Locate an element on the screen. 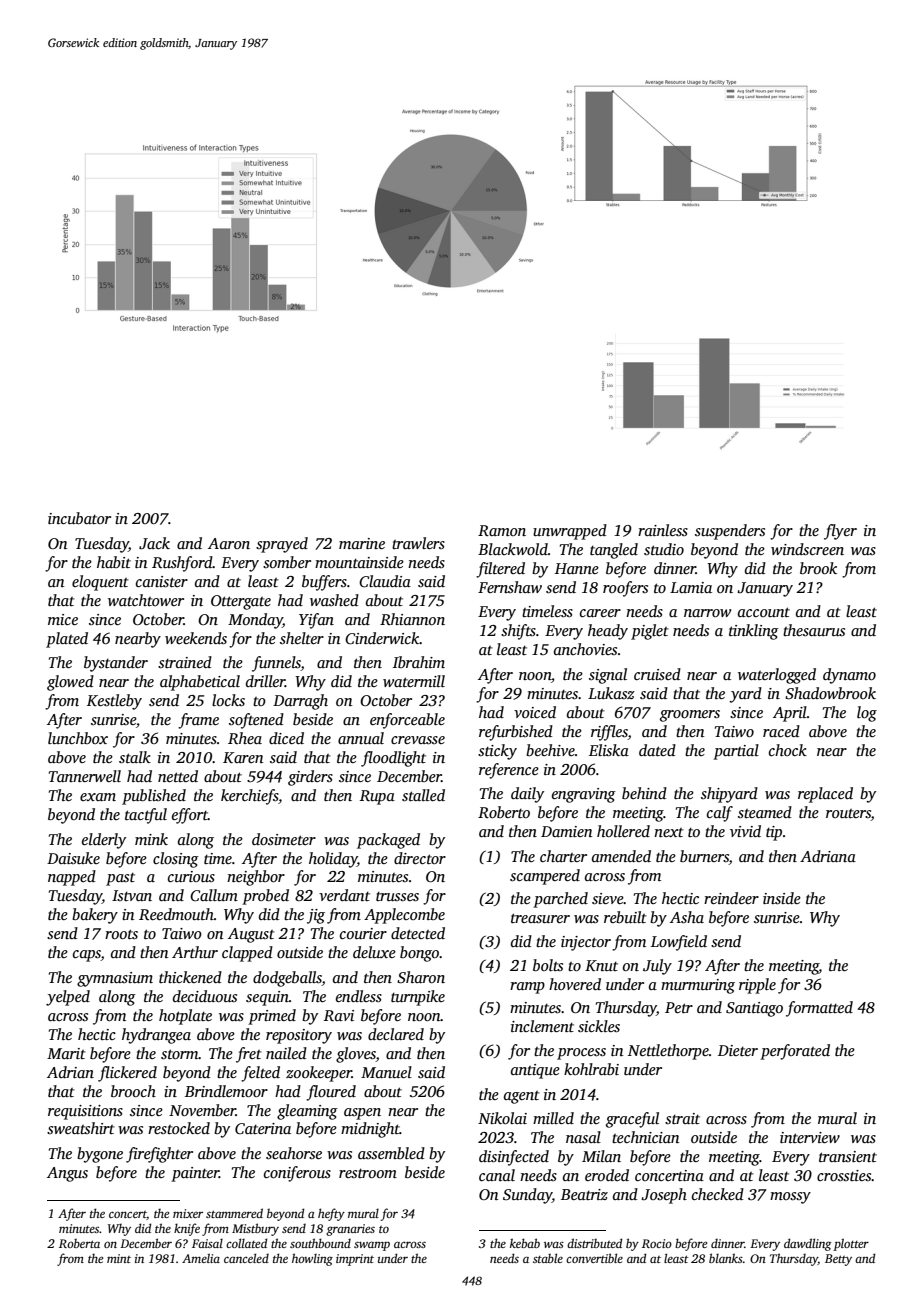 The width and height of the screenshot is (924, 1308). Amelia is located at coordinates (201, 1258).
